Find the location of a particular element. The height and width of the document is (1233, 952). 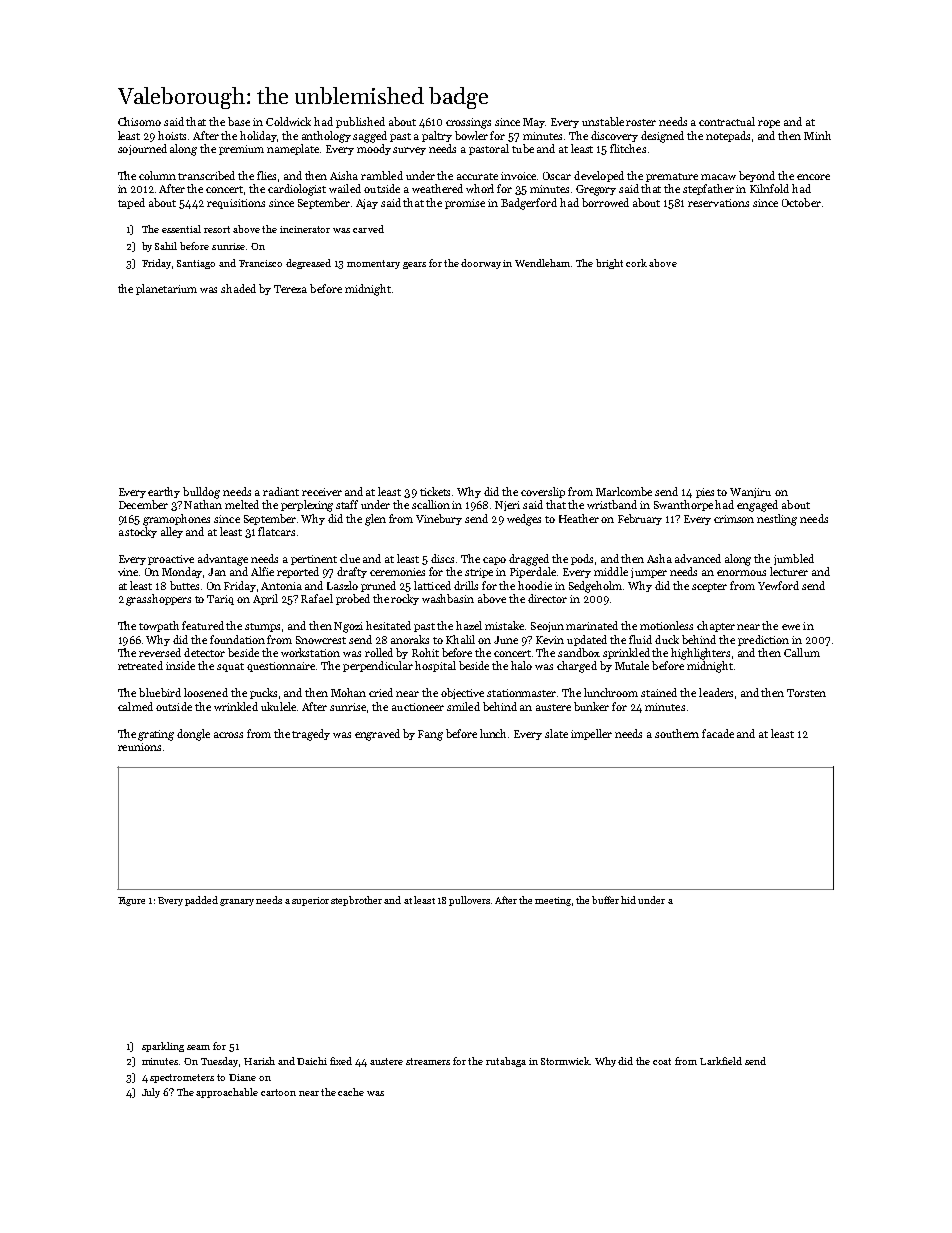

latticed is located at coordinates (432, 585).
